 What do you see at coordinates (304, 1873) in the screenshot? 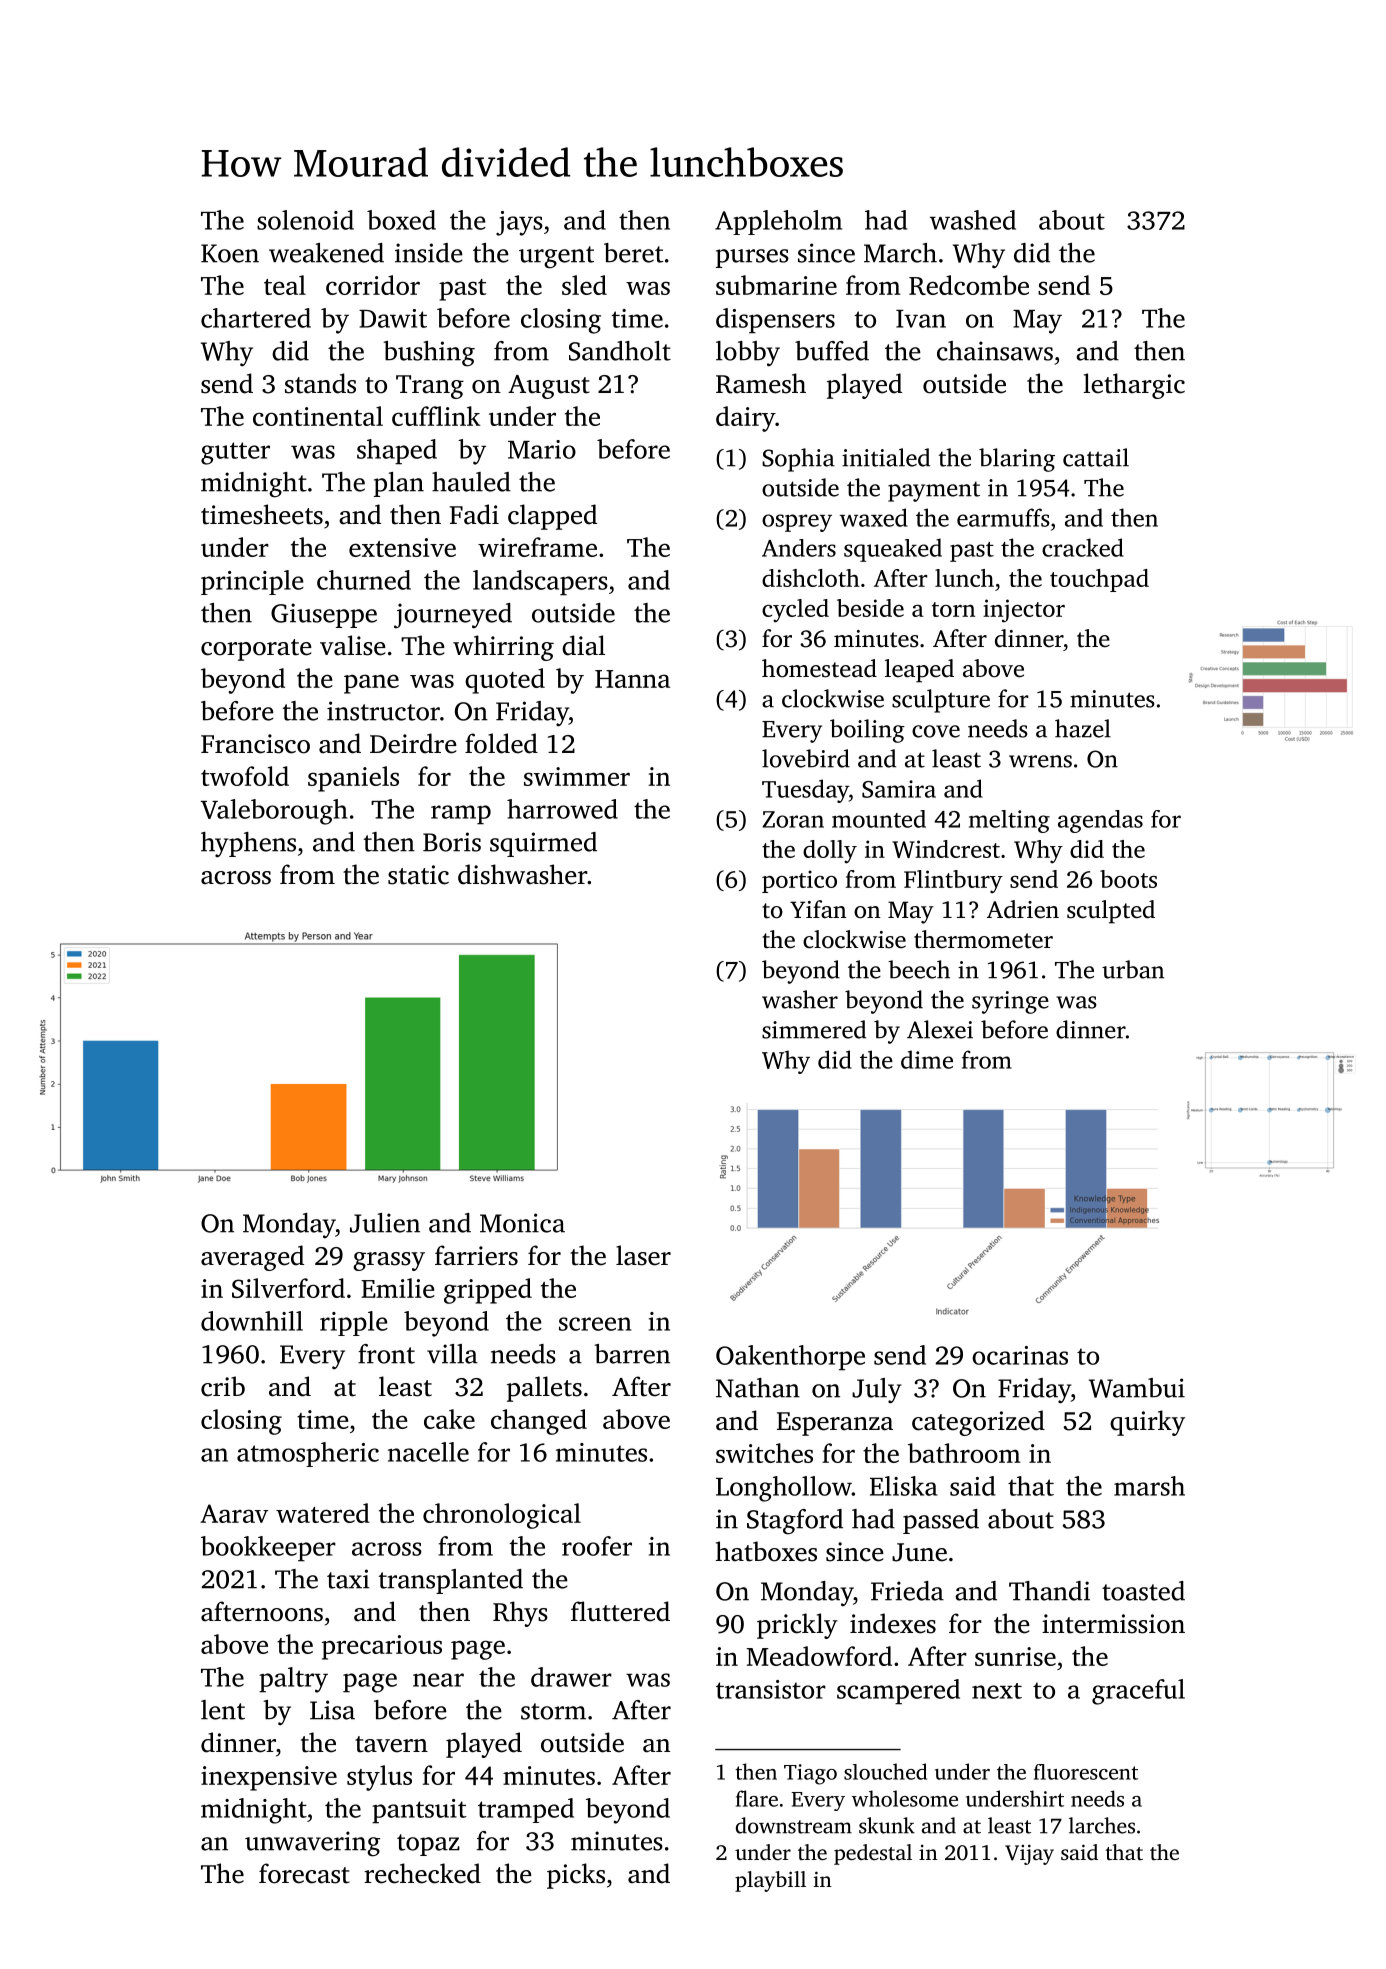
I see `forecast` at bounding box center [304, 1873].
